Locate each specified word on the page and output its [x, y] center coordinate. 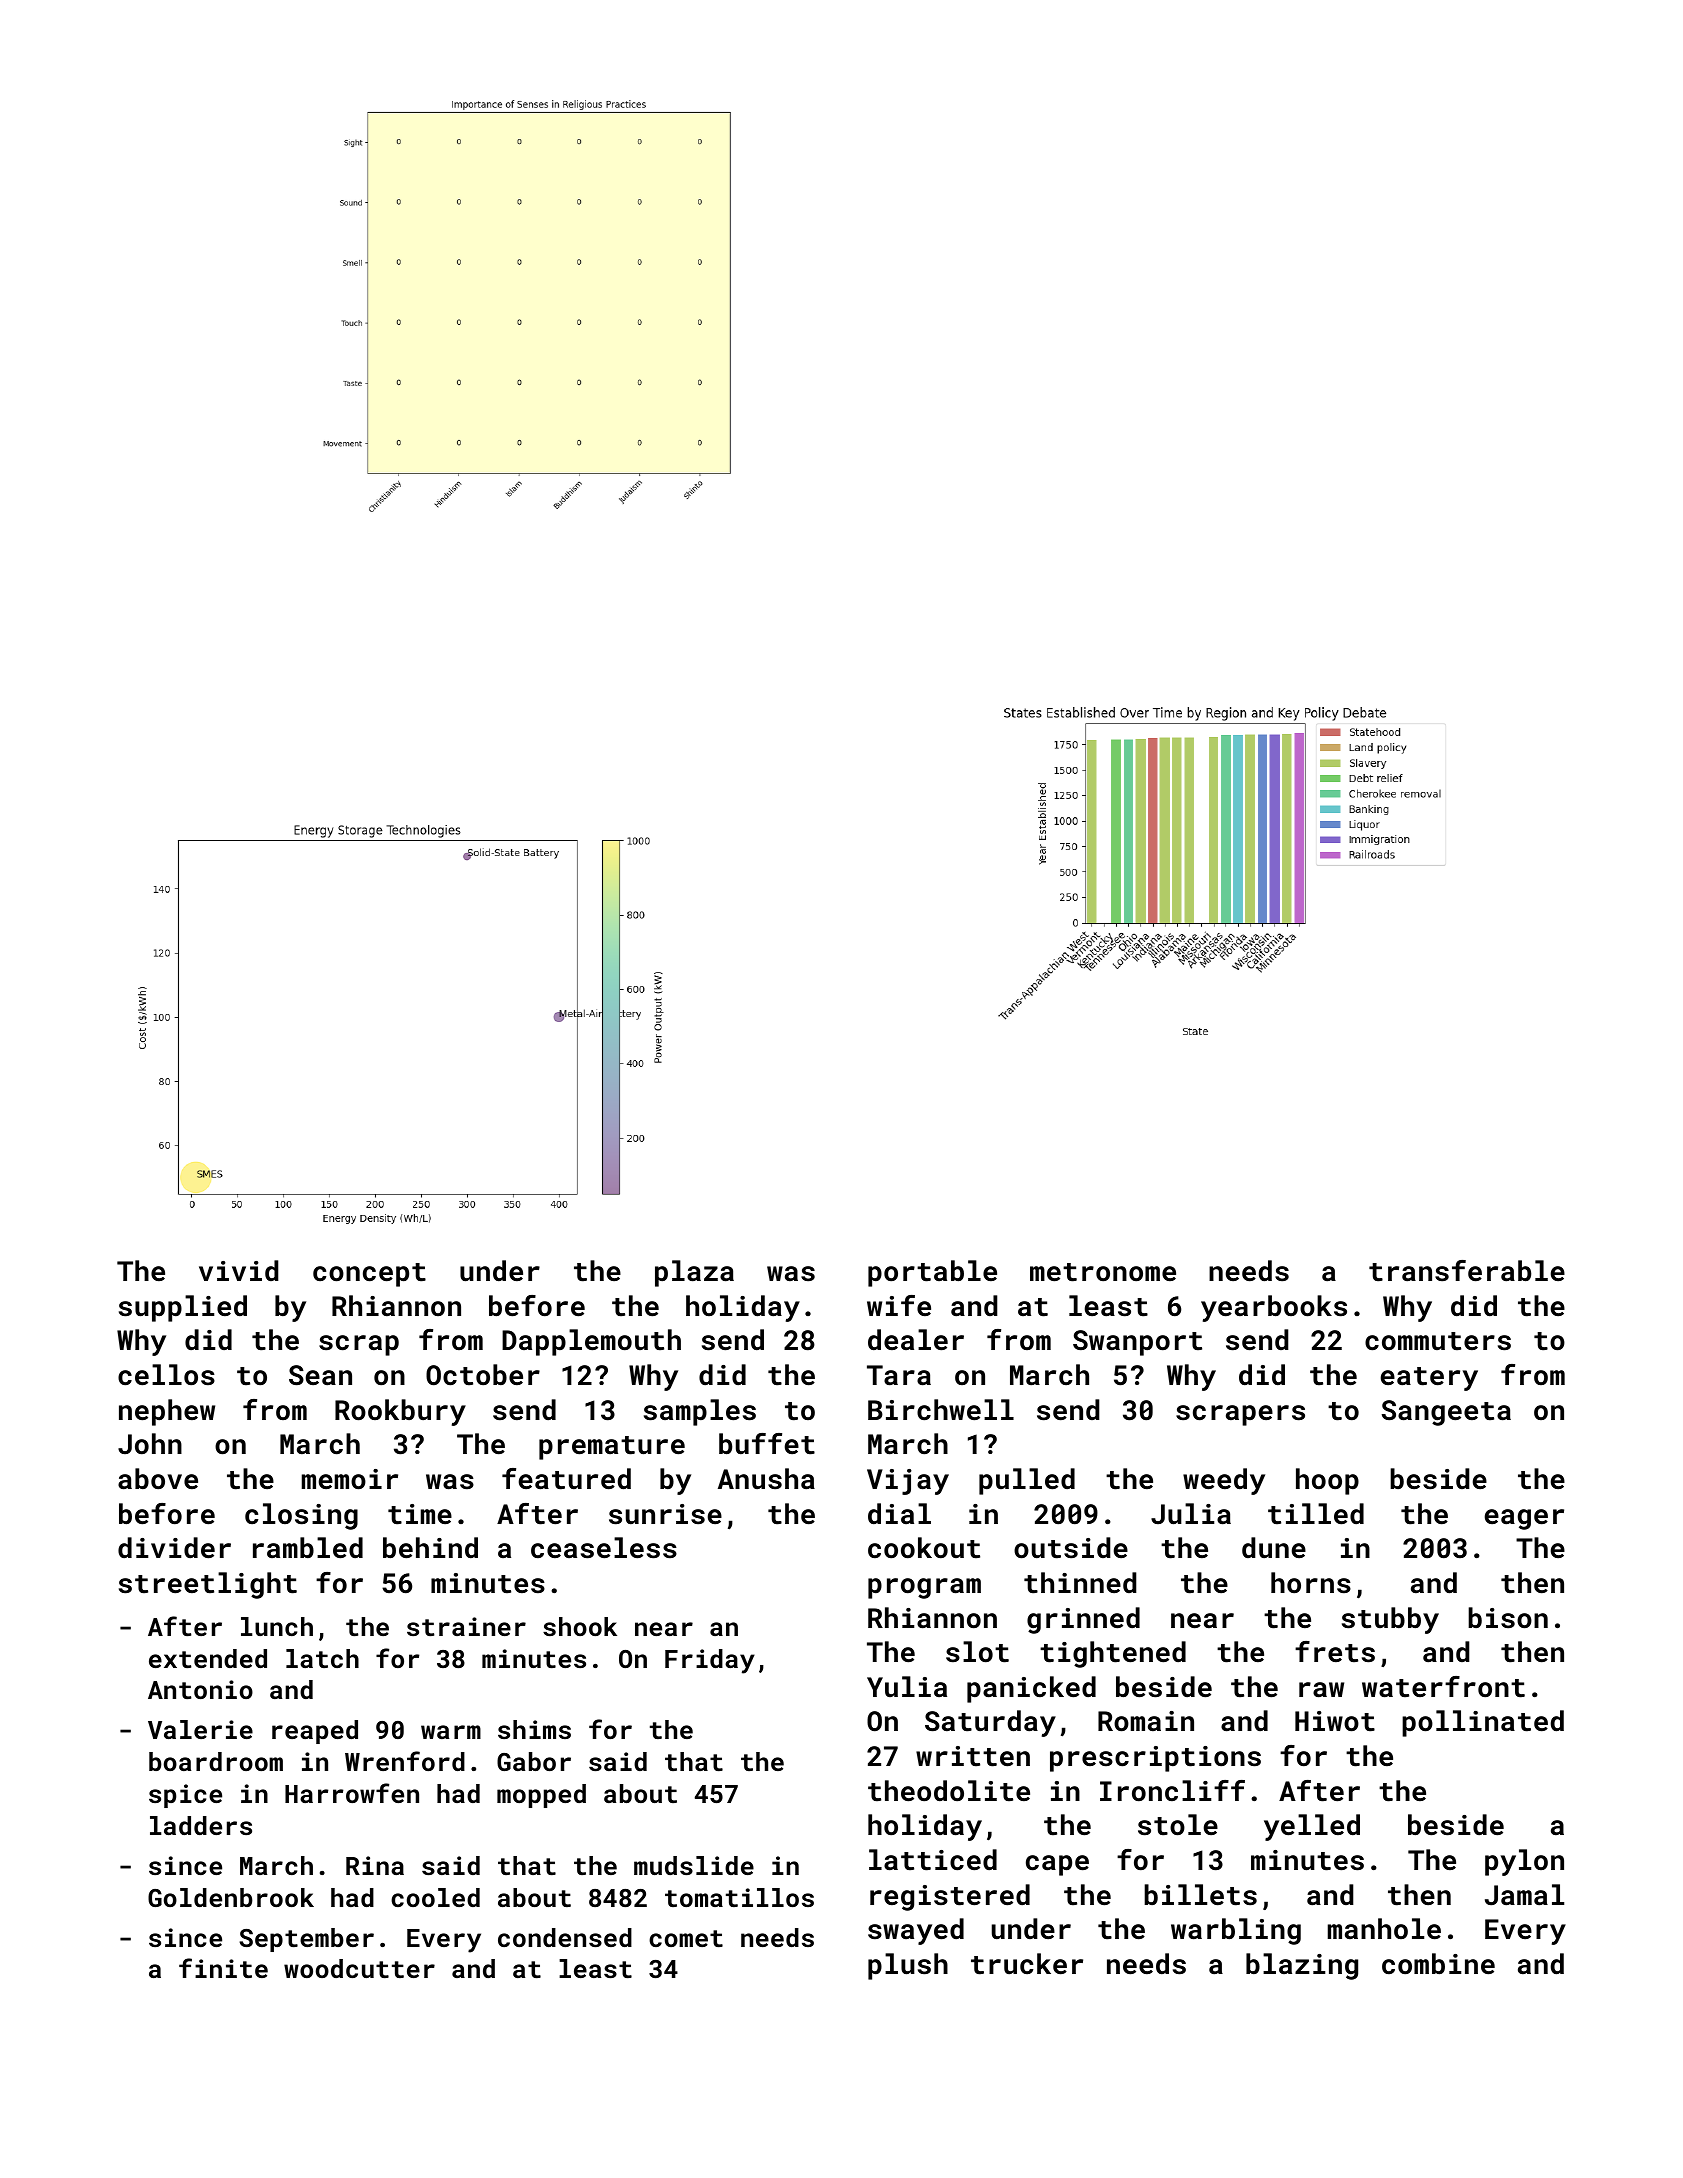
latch [322, 1658]
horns [1311, 1583]
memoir [350, 1479]
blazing [1302, 1966]
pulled [1027, 1481]
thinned [1080, 1583]
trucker [1027, 1964]
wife [899, 1305]
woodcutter [359, 1968]
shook [580, 1626]
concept [369, 1275]
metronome [1103, 1272]
